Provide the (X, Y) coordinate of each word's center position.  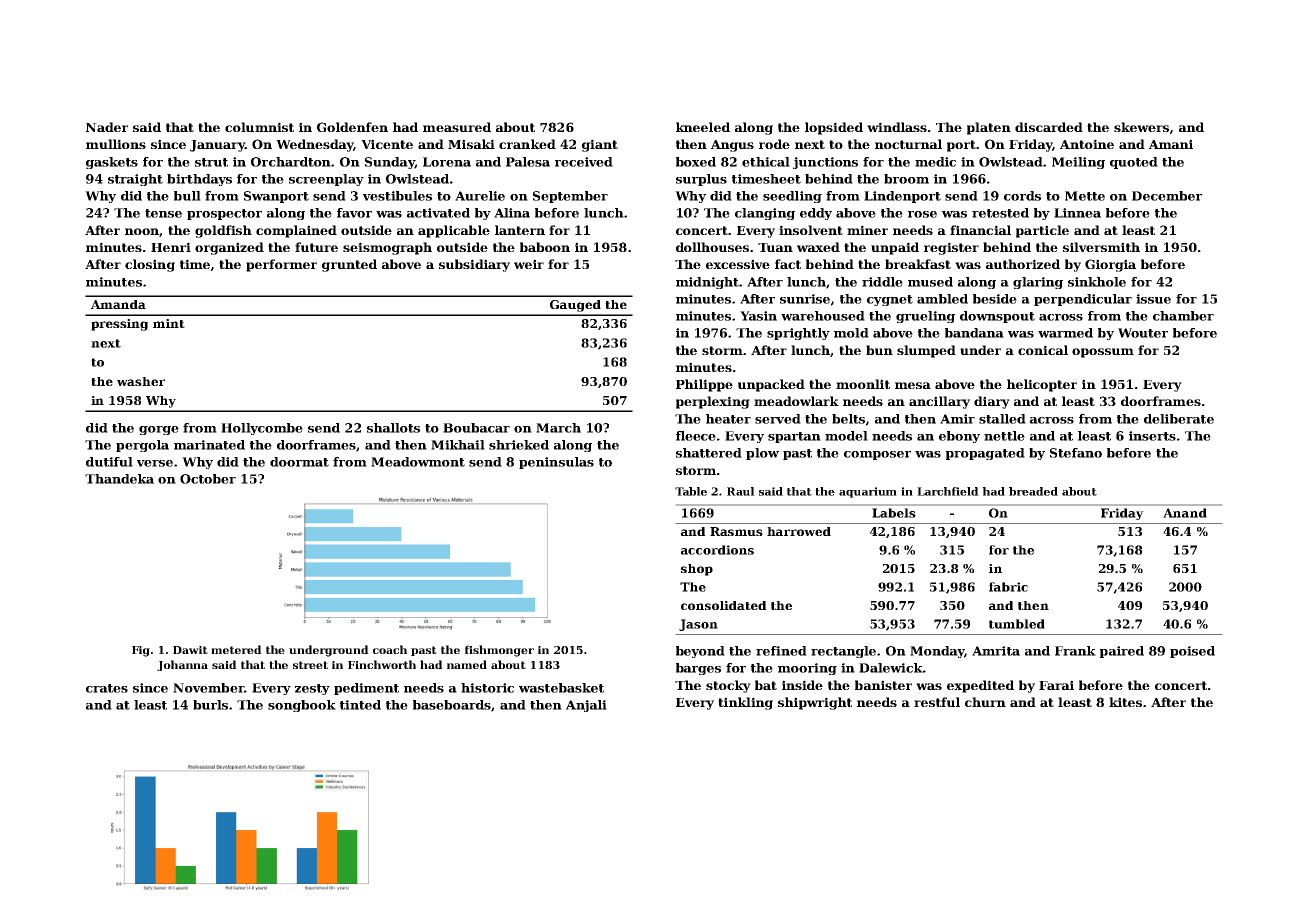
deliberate (1179, 419)
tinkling (745, 703)
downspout (997, 317)
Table (691, 491)
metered (236, 649)
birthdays (199, 180)
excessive (738, 264)
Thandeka (119, 479)
